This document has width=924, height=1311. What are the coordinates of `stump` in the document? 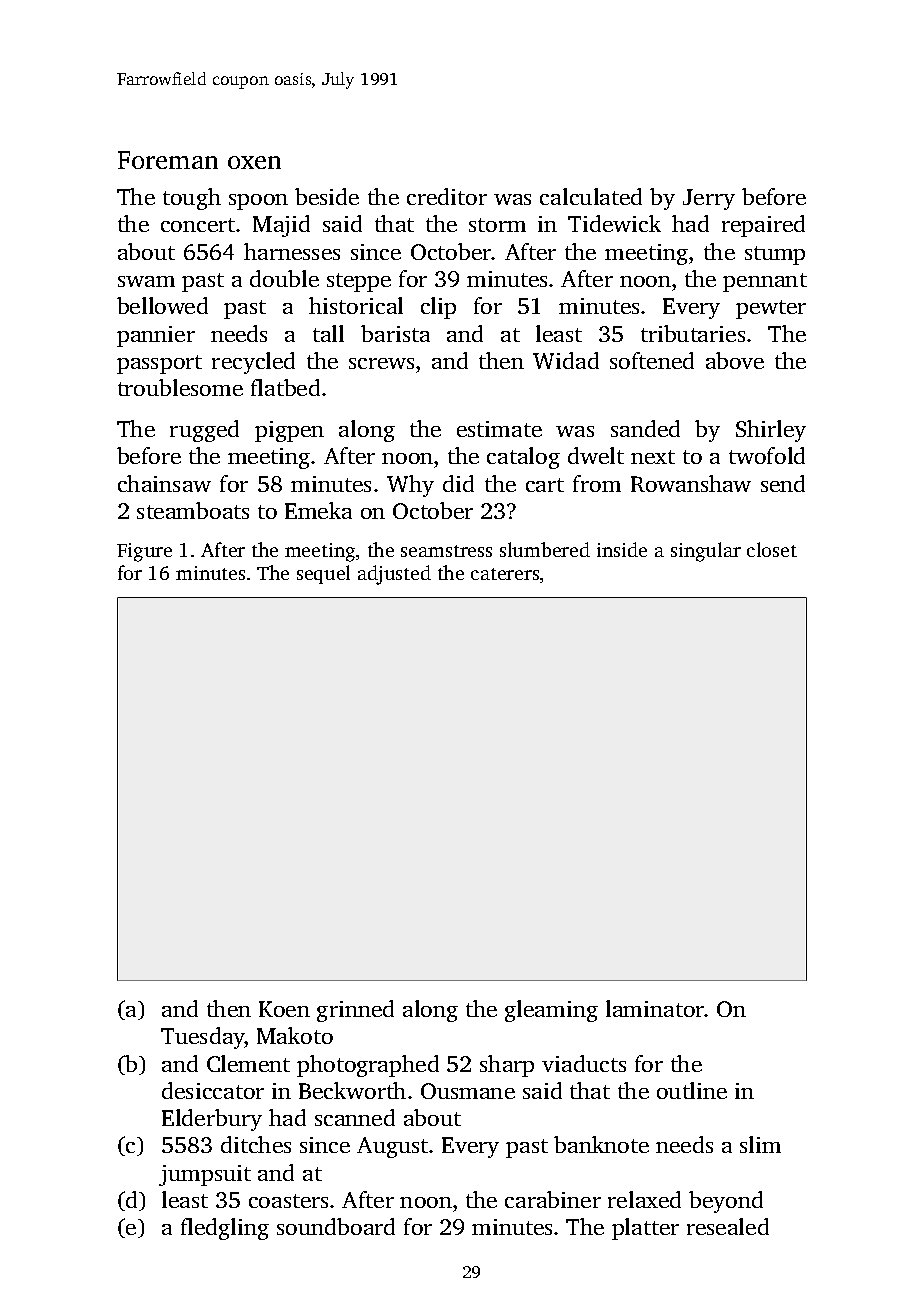 It's located at (775, 255).
